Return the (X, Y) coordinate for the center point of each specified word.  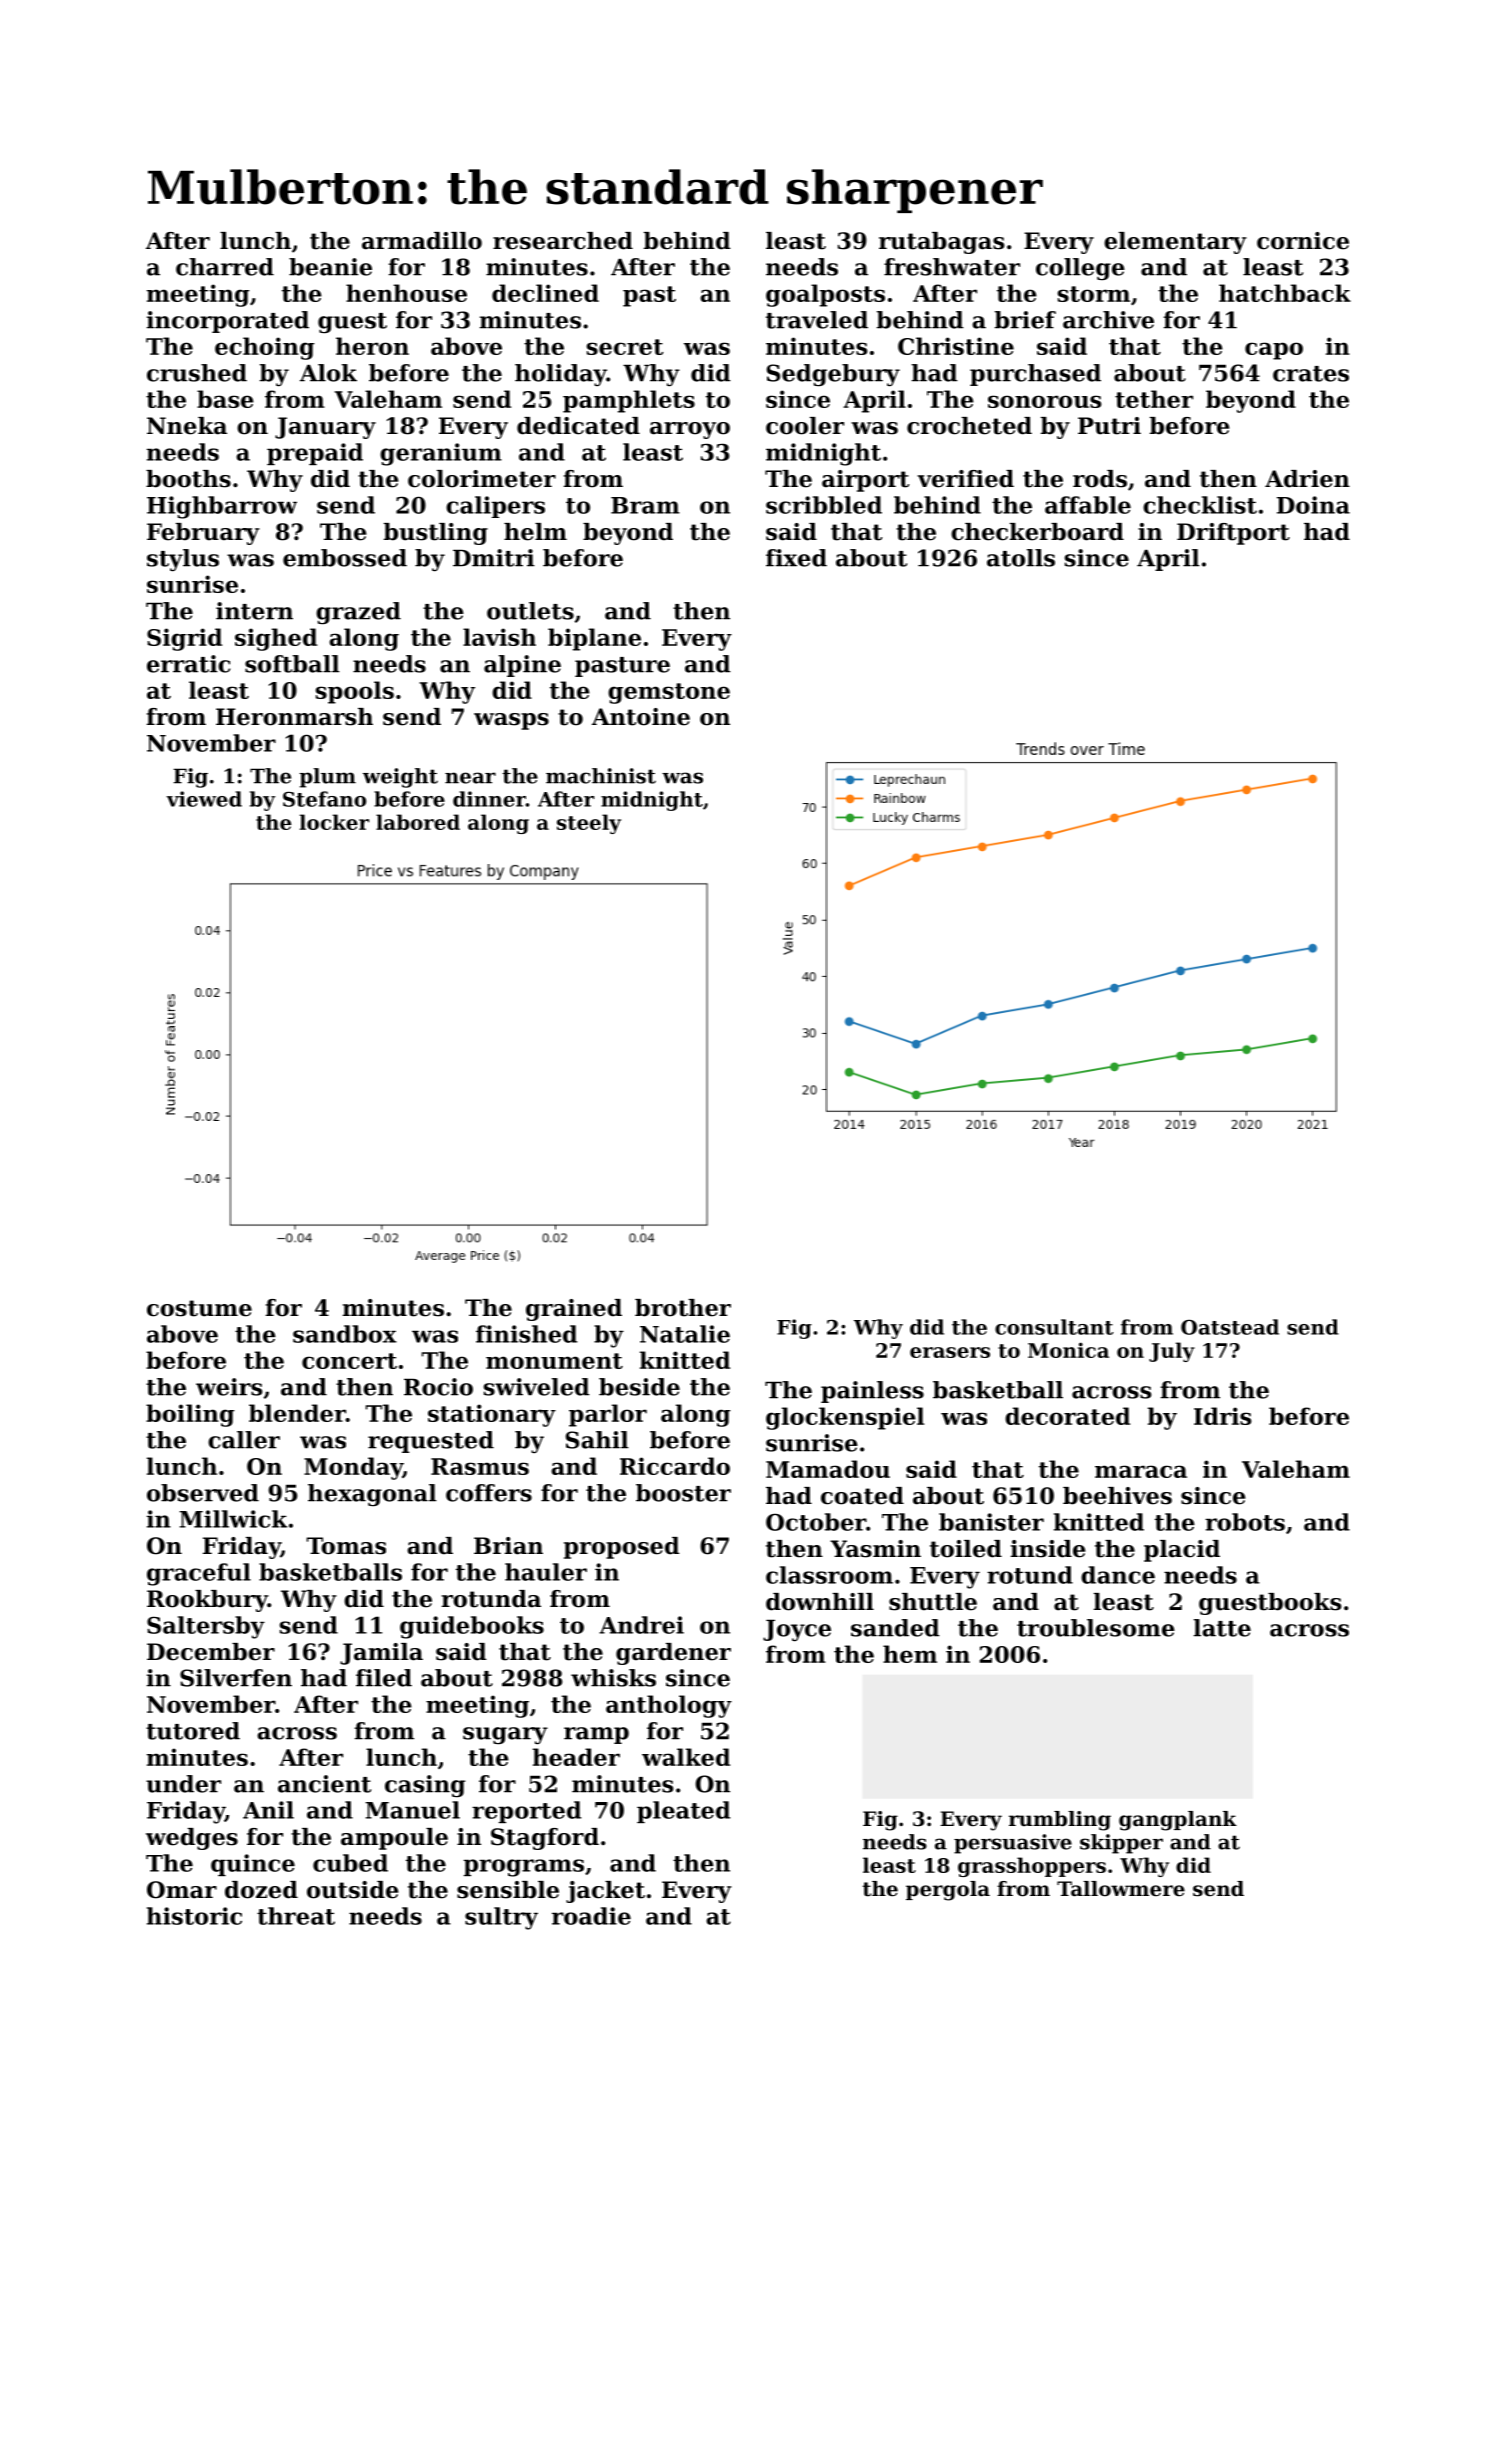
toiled (966, 1549)
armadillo (422, 241)
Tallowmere (1121, 1889)
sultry (501, 1918)
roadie (591, 1916)
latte (1222, 1628)
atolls (1021, 558)
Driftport (1233, 534)
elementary (1175, 243)
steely (589, 824)
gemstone (669, 693)
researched (563, 241)
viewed (204, 799)
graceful (199, 1574)
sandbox (345, 1334)
